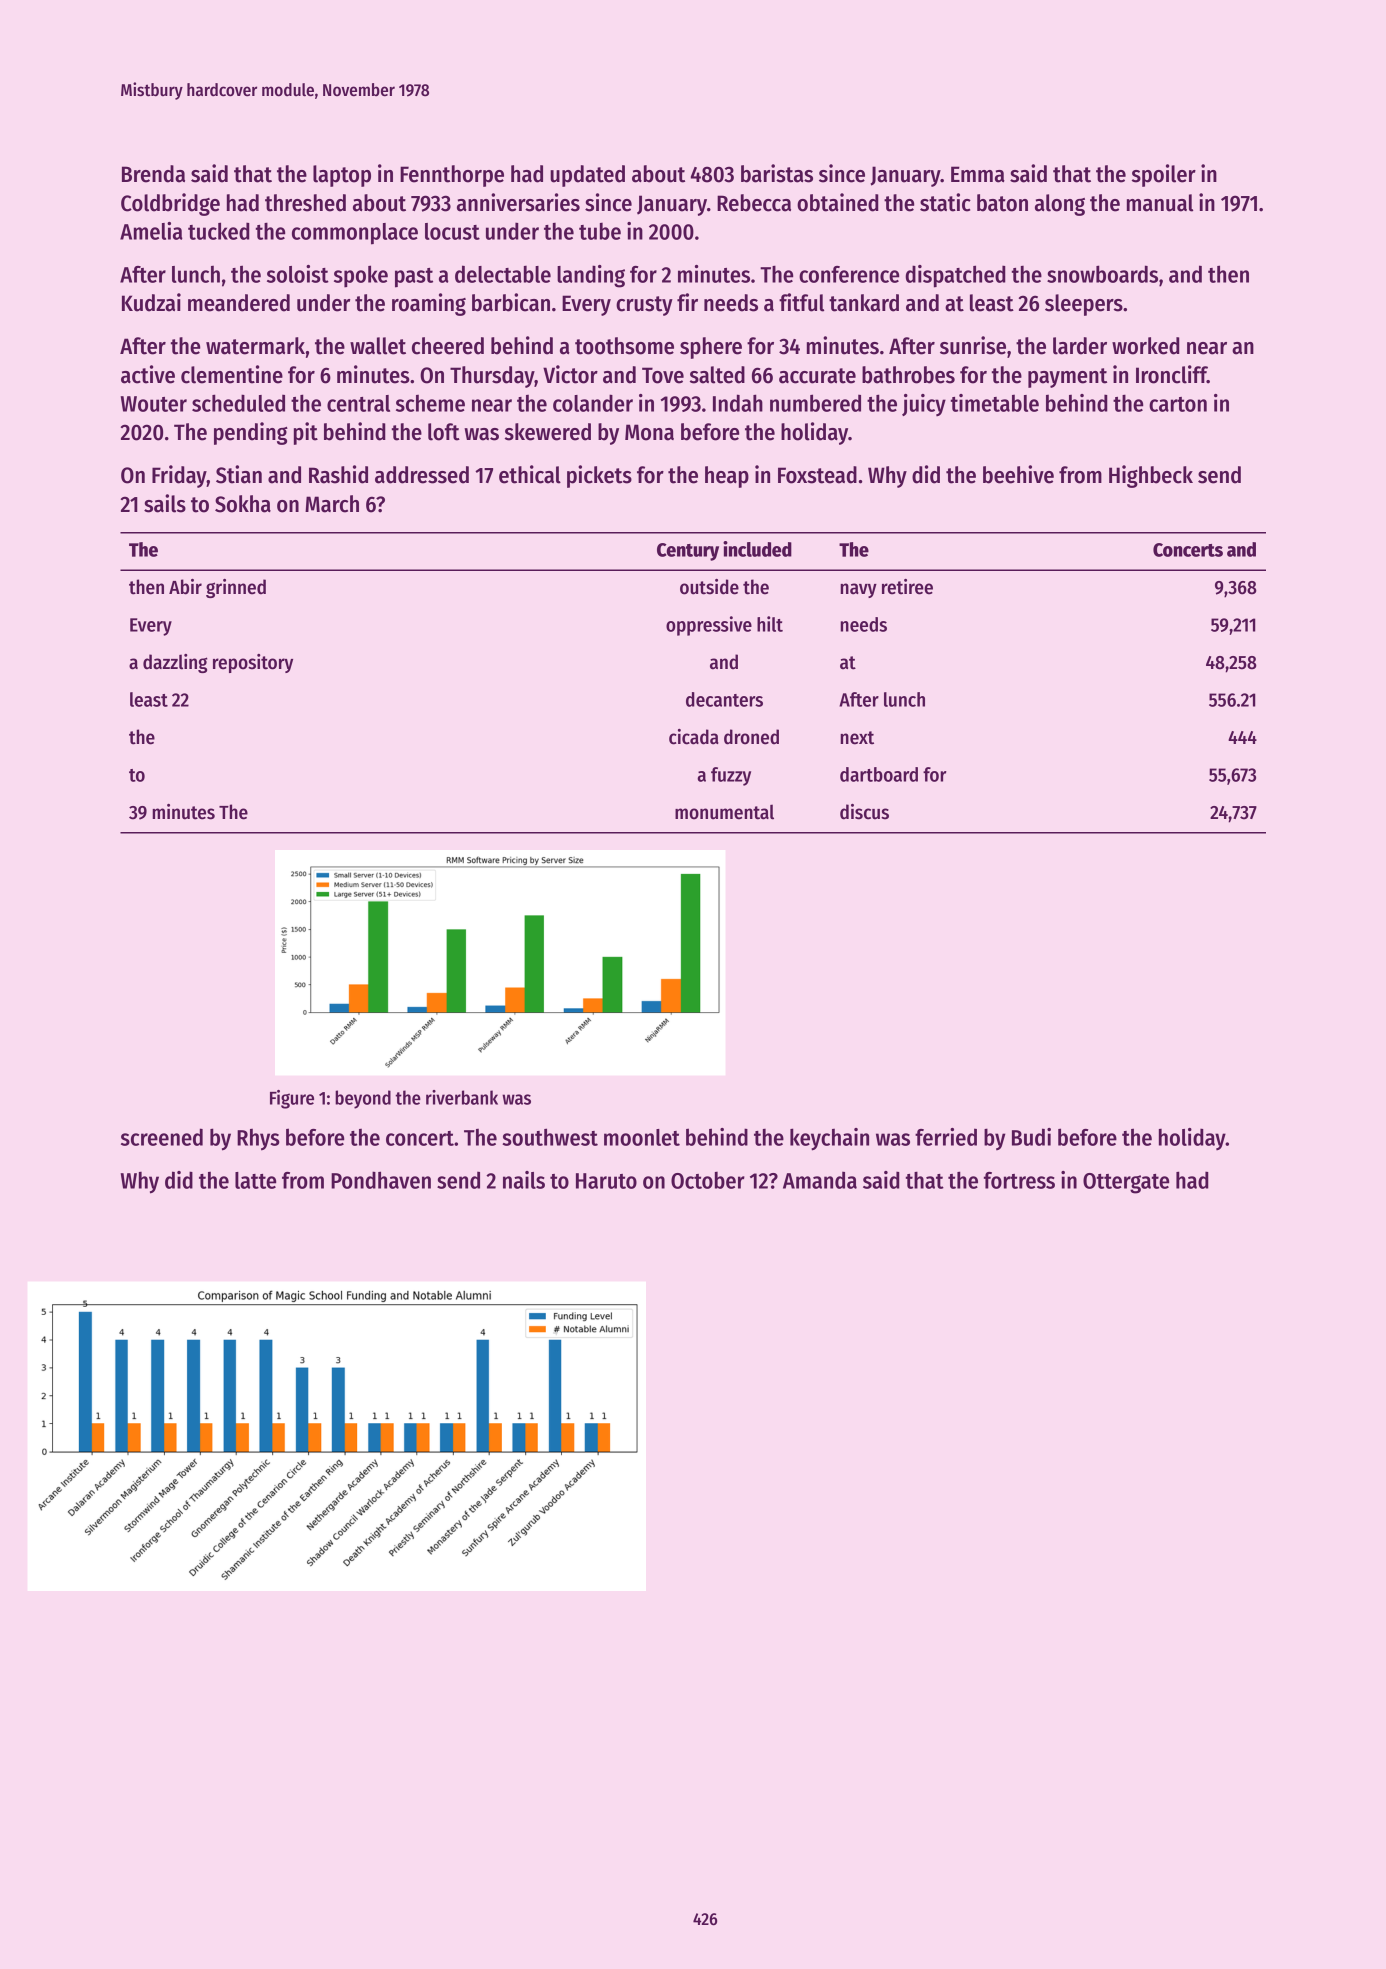 Image resolution: width=1386 pixels, height=1969 pixels. What do you see at coordinates (864, 812) in the image?
I see `discus` at bounding box center [864, 812].
